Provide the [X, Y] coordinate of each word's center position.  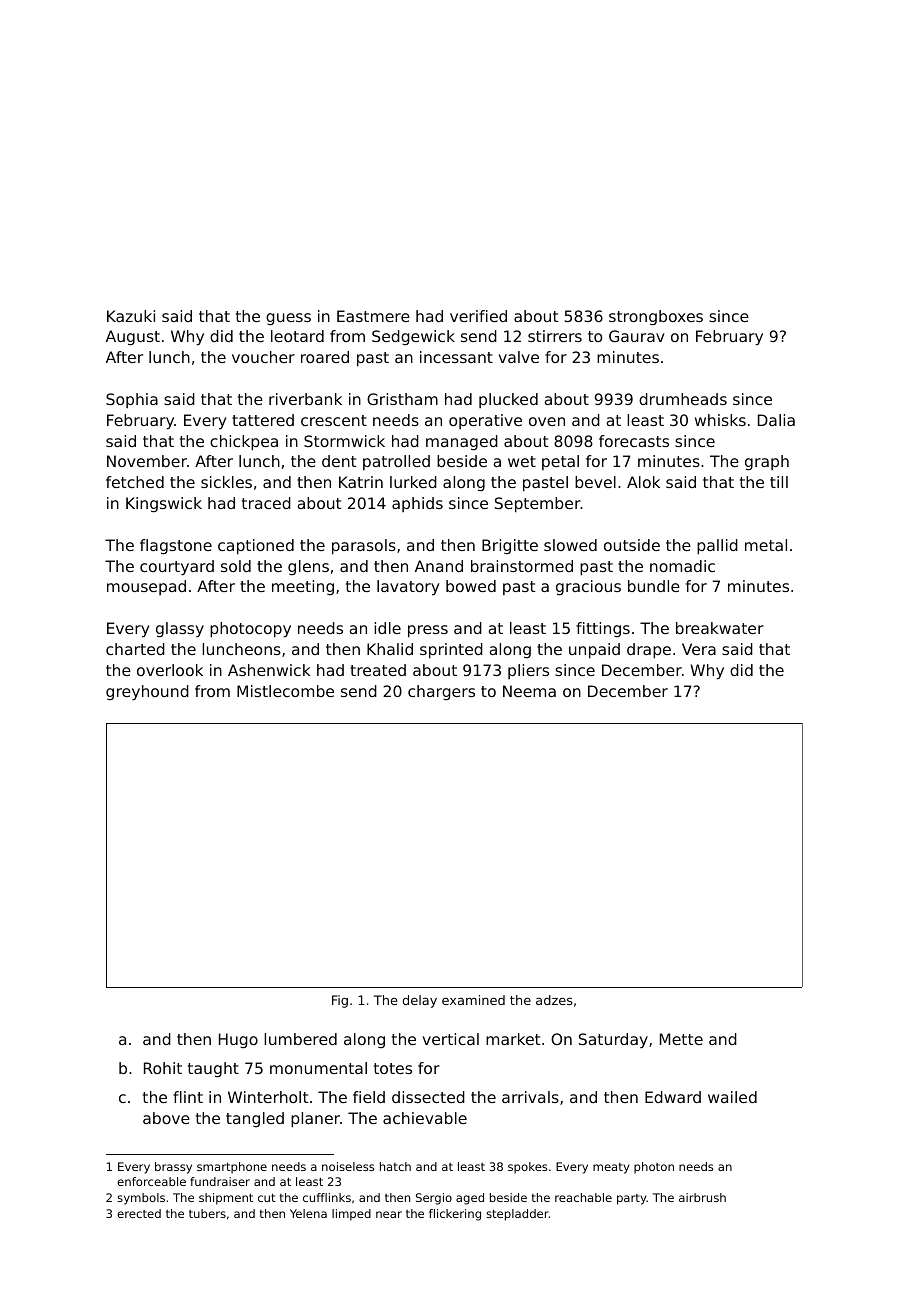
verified [478, 316]
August [133, 337]
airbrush [702, 1197]
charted [135, 649]
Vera [699, 649]
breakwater [720, 628]
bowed [471, 586]
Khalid [390, 649]
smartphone [232, 1168]
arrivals [530, 1097]
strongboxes [656, 317]
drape [649, 651]
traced [266, 503]
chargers [441, 692]
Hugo [238, 1040]
